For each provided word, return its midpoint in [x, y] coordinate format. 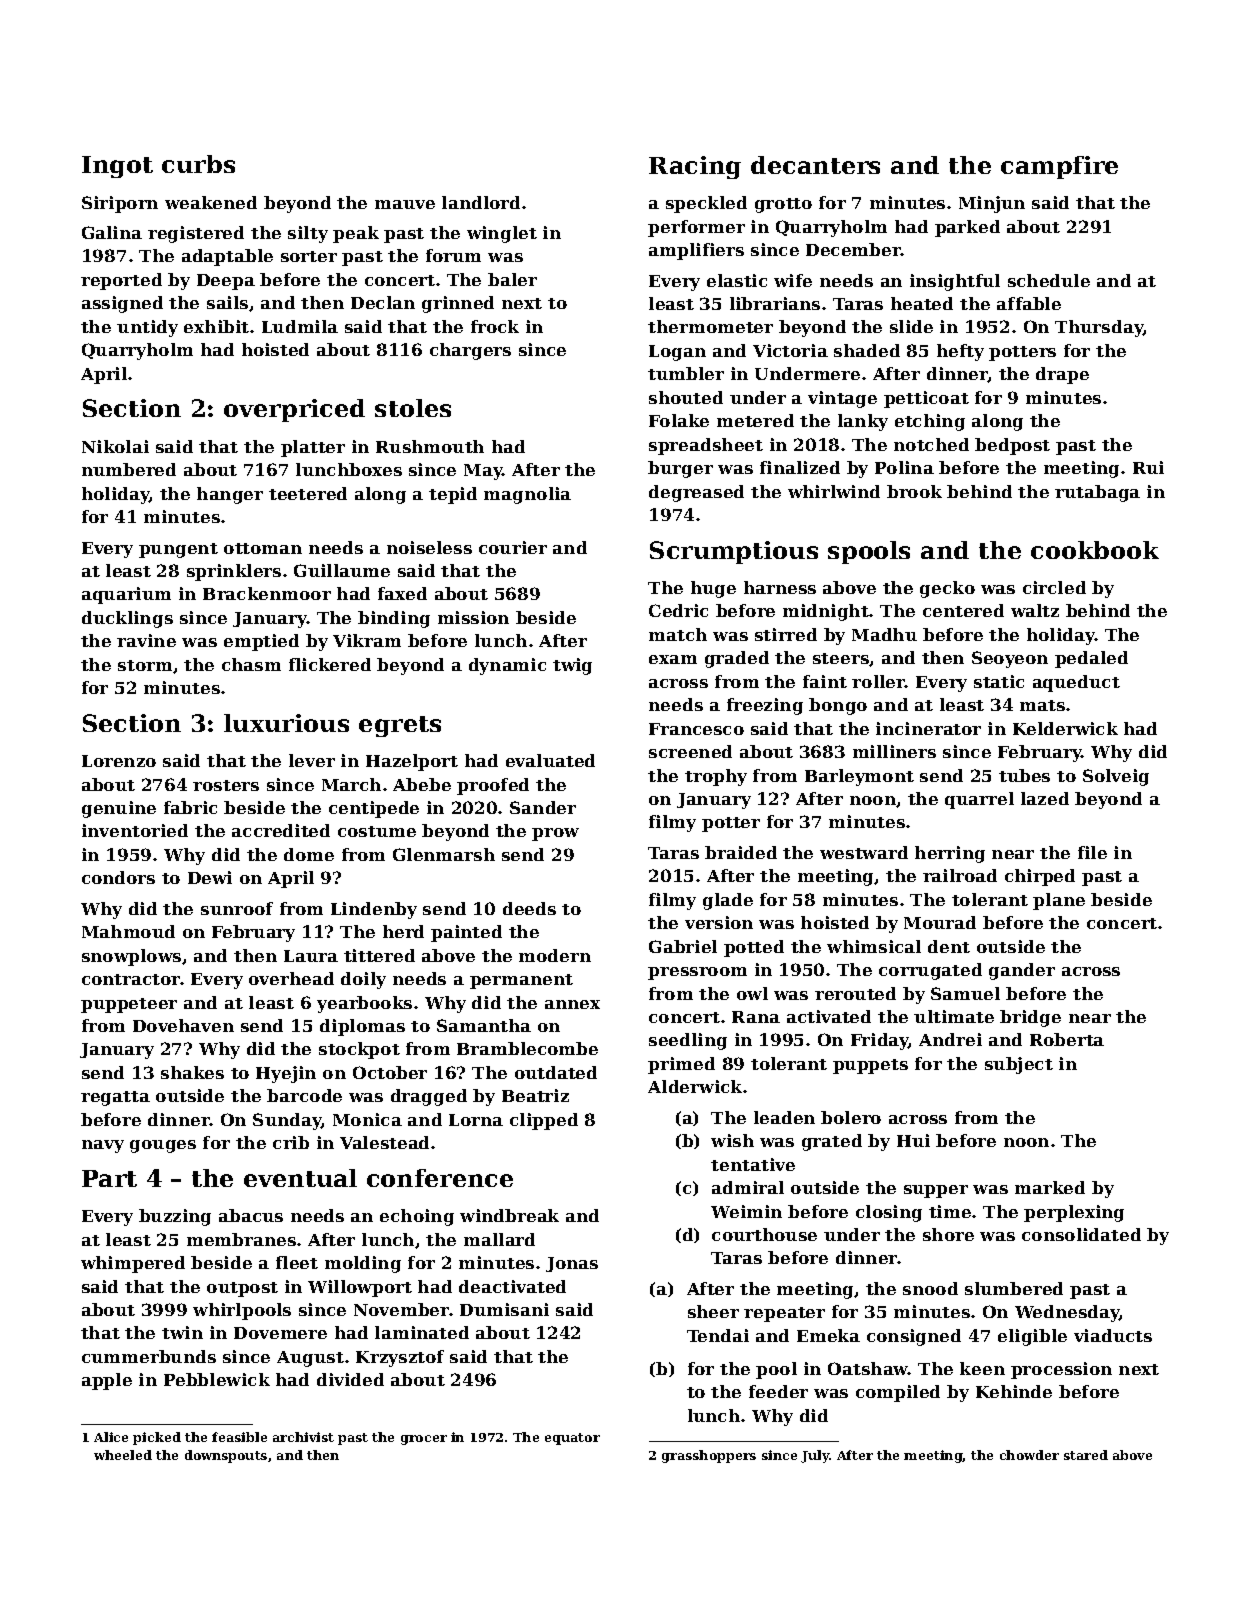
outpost [242, 1289]
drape [1062, 375]
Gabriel [683, 946]
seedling [688, 1041]
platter [313, 448]
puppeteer [129, 1005]
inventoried [135, 830]
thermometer [710, 326]
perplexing [1074, 1213]
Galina [112, 232]
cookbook [1095, 550]
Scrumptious [734, 552]
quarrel [979, 800]
